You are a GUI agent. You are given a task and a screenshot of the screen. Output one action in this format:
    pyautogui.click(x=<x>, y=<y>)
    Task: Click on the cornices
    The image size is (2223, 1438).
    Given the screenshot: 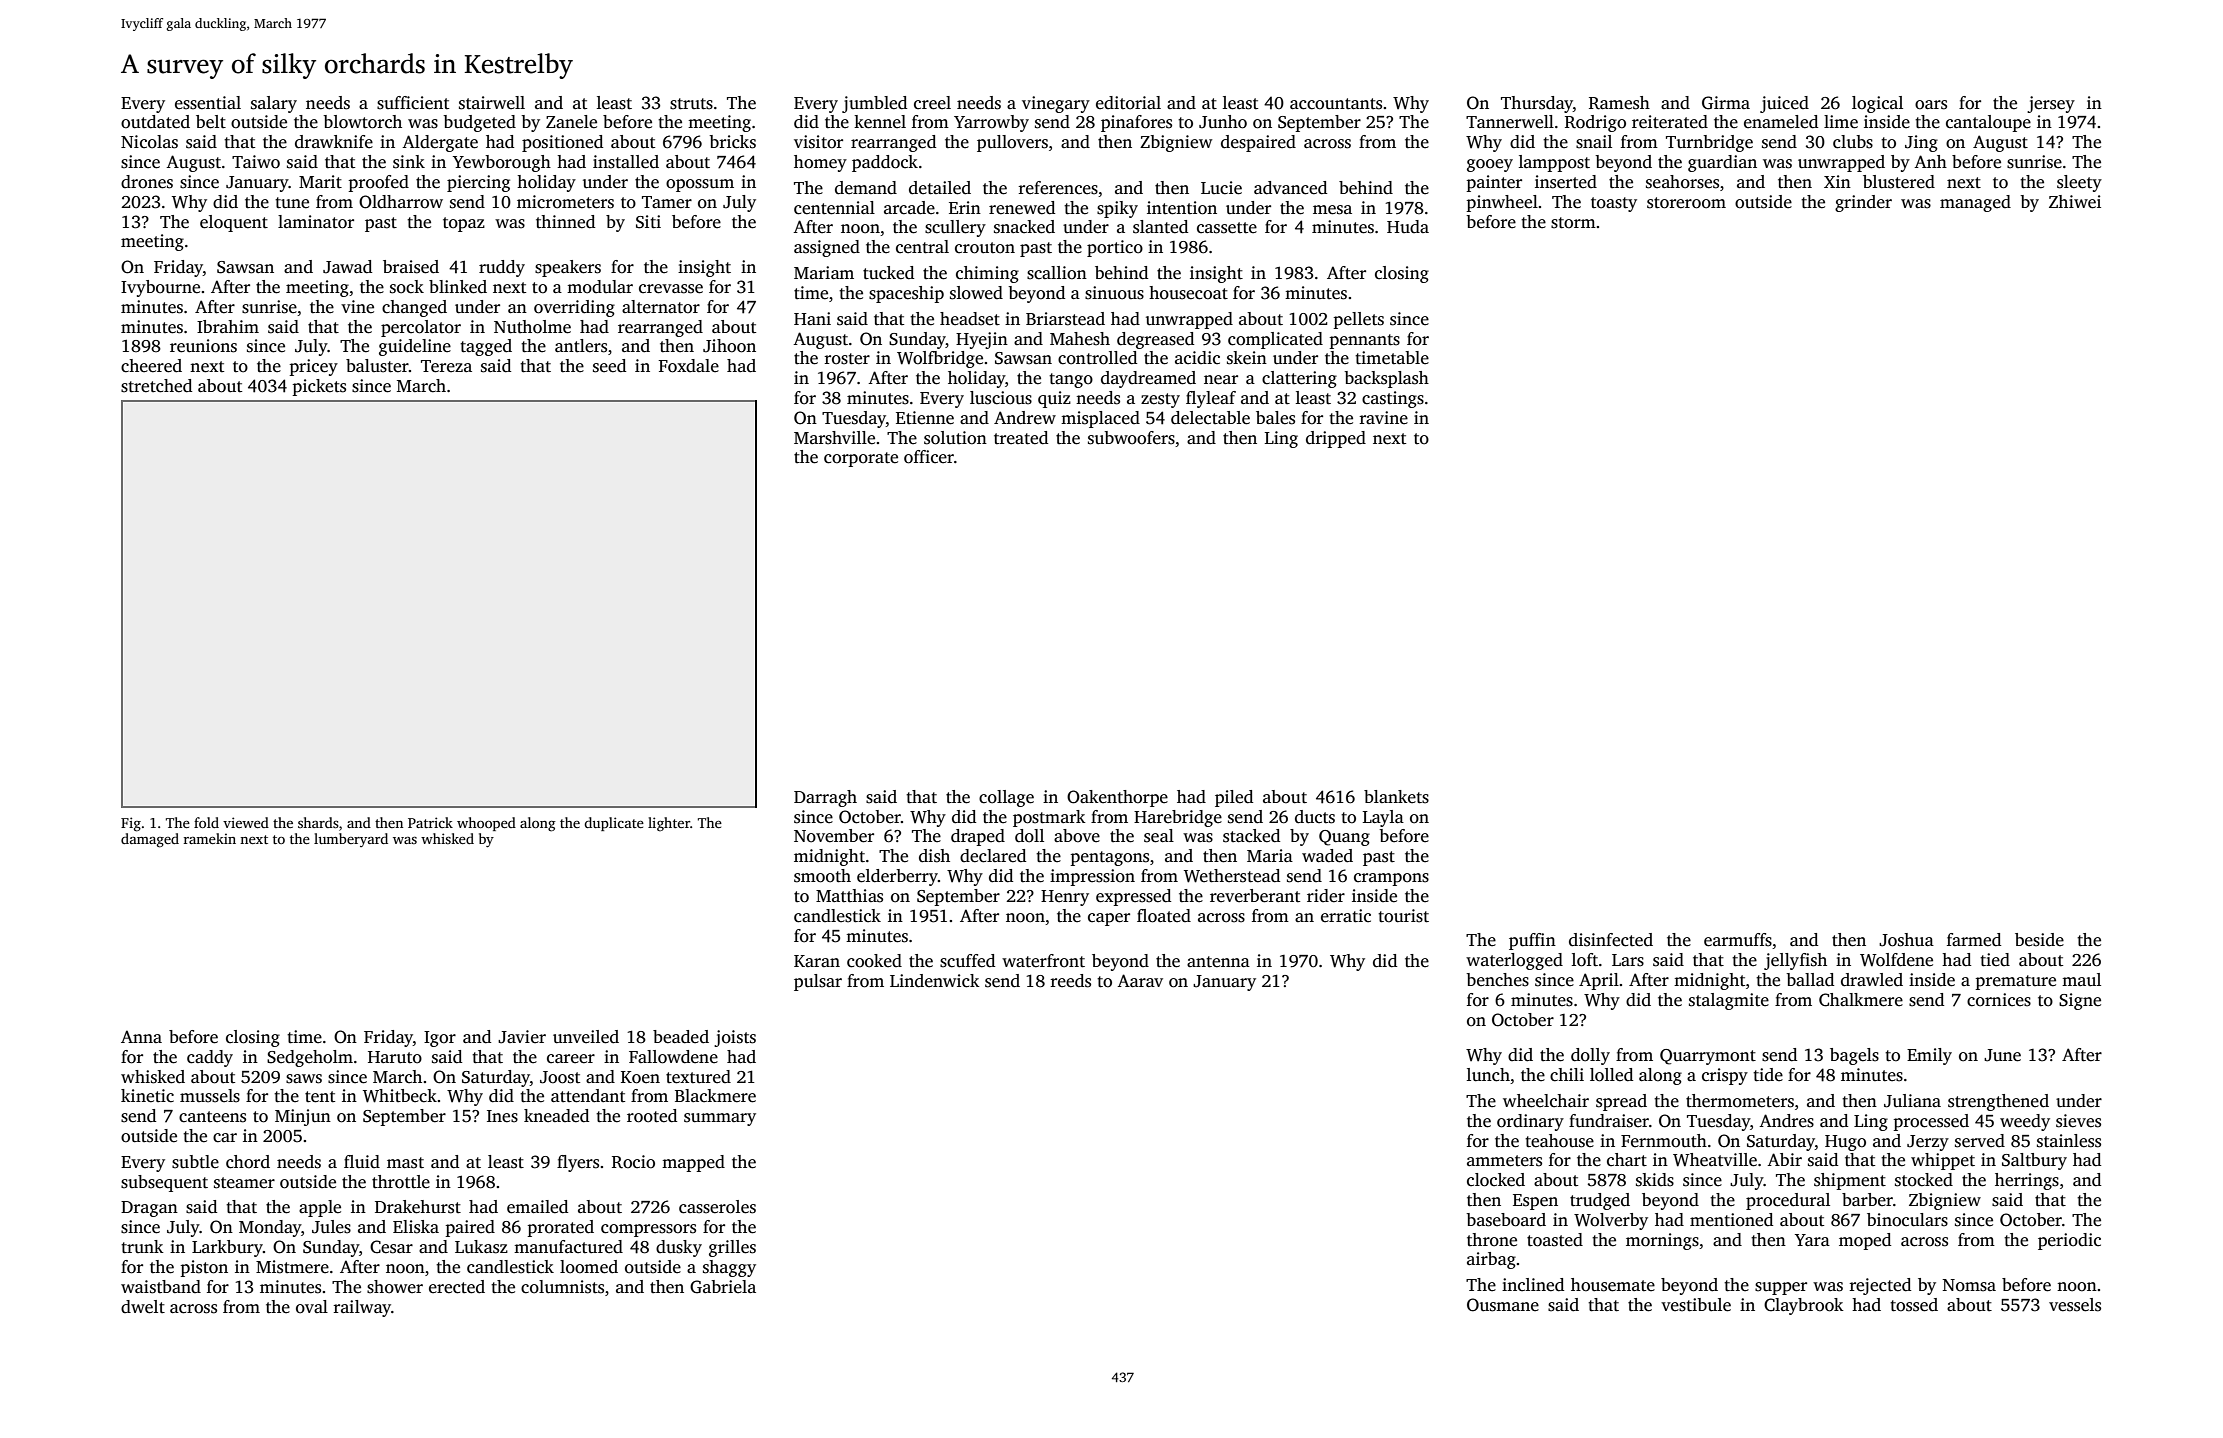 What is the action you would take?
    pyautogui.click(x=1999, y=1000)
